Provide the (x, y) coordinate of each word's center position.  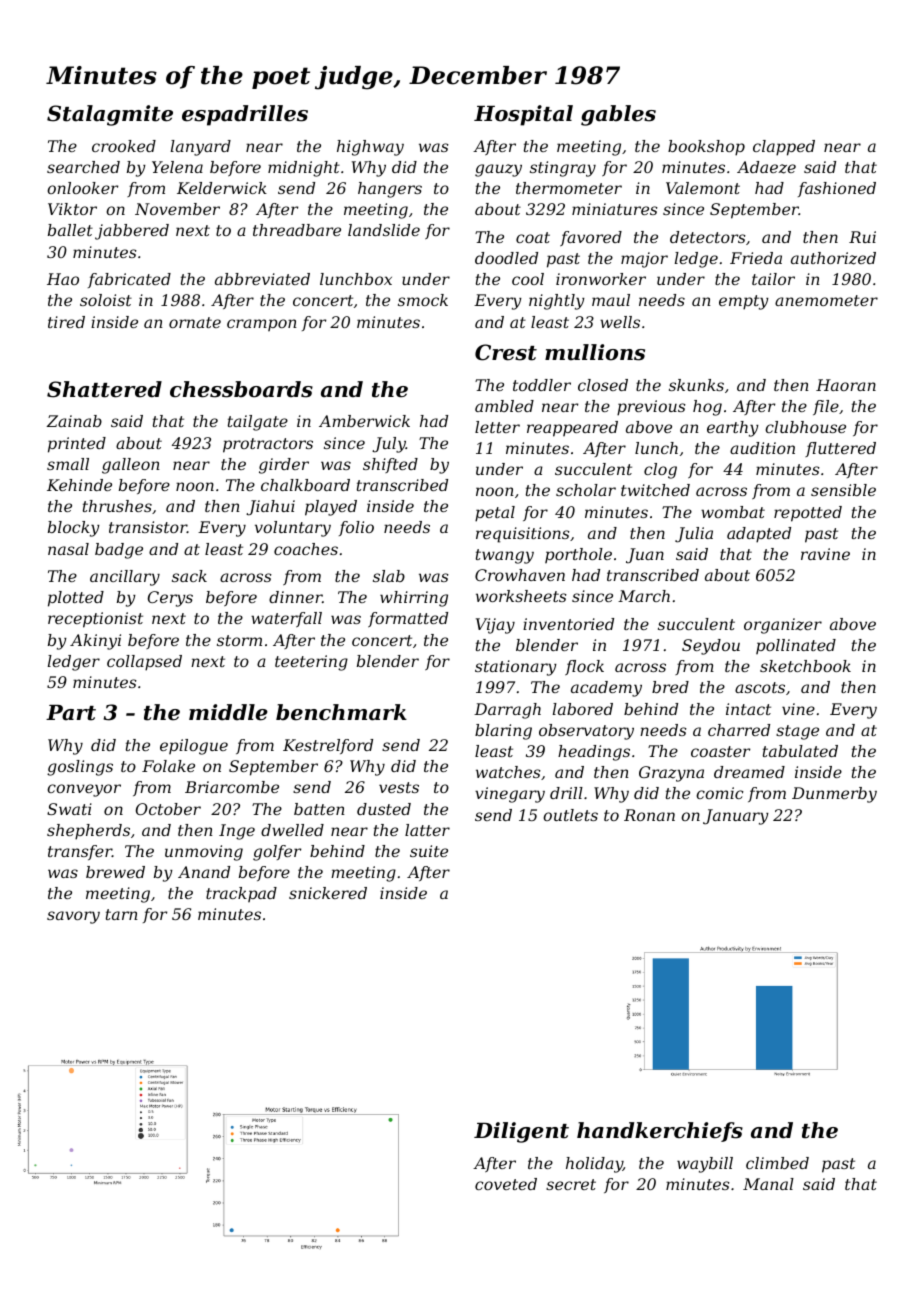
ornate (195, 322)
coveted (506, 1184)
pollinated (796, 646)
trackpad (241, 894)
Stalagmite (110, 115)
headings (594, 753)
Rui (862, 237)
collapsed (144, 663)
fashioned (837, 189)
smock (423, 300)
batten (319, 809)
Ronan (649, 815)
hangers (390, 190)
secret (571, 1184)
